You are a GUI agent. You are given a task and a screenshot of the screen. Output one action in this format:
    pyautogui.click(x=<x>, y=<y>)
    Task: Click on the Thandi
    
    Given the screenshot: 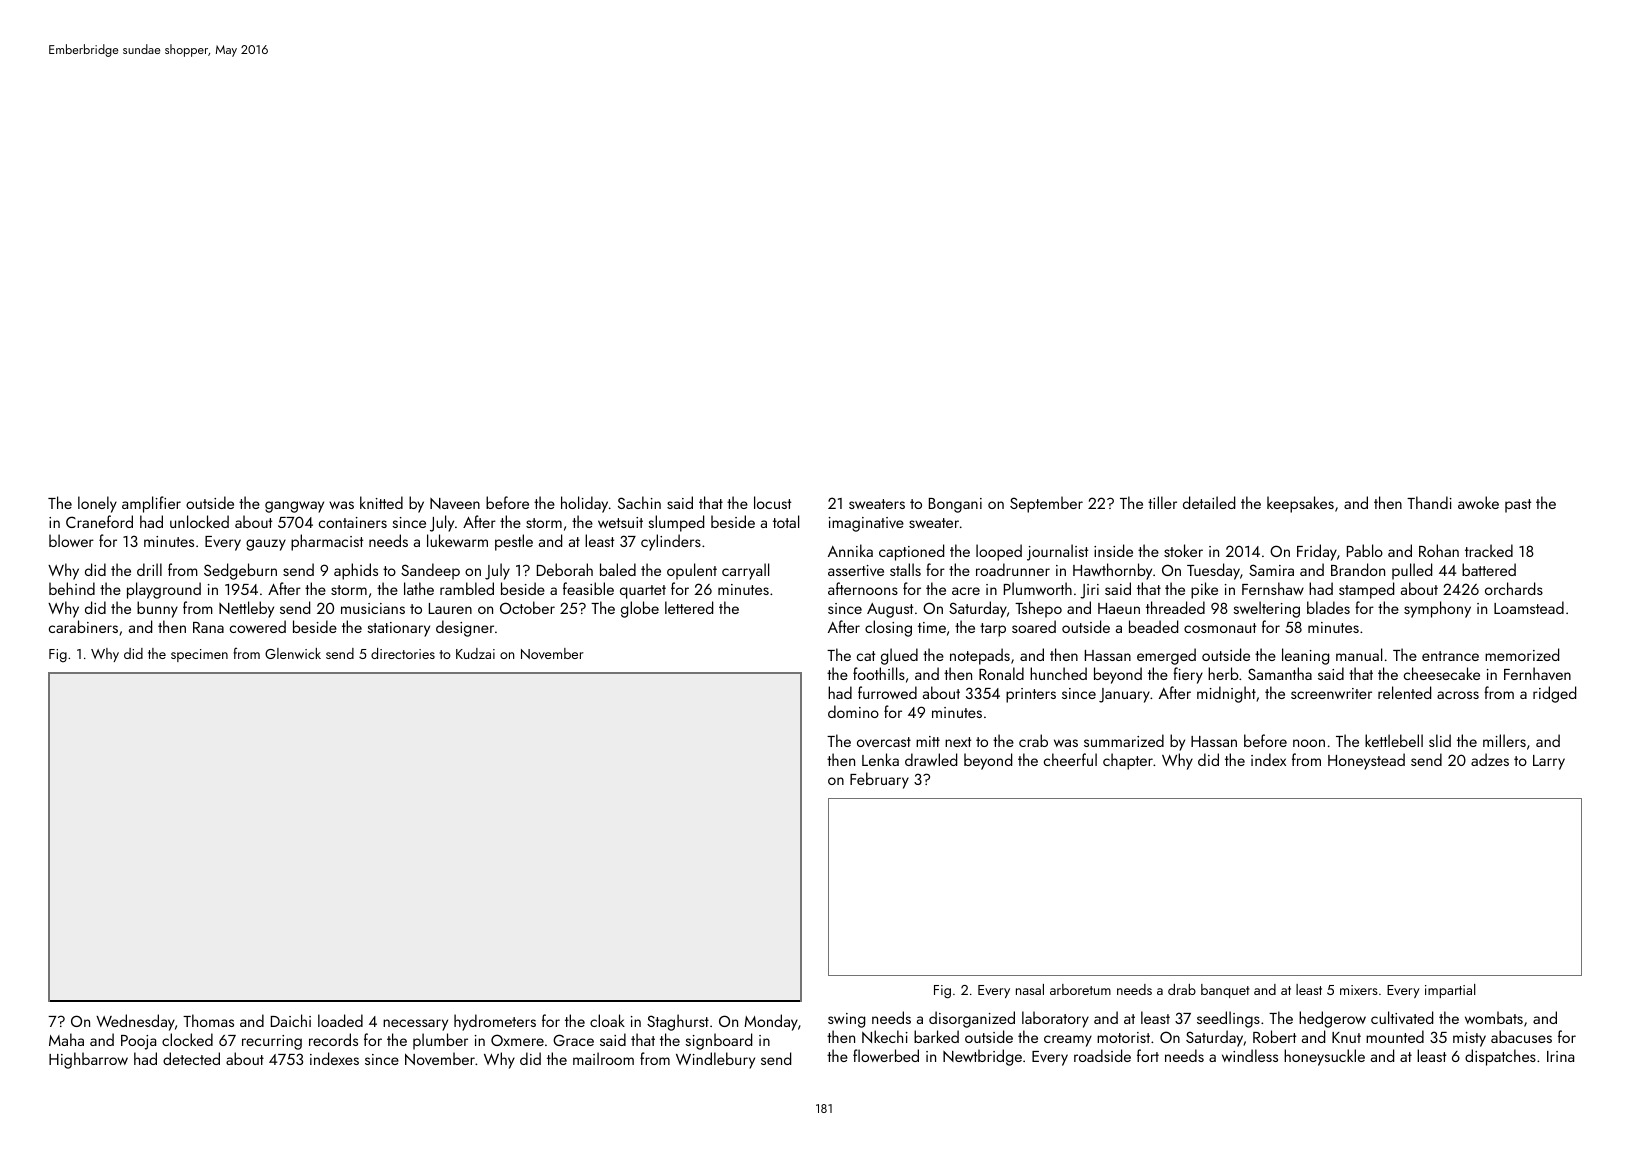 What is the action you would take?
    pyautogui.click(x=1429, y=502)
